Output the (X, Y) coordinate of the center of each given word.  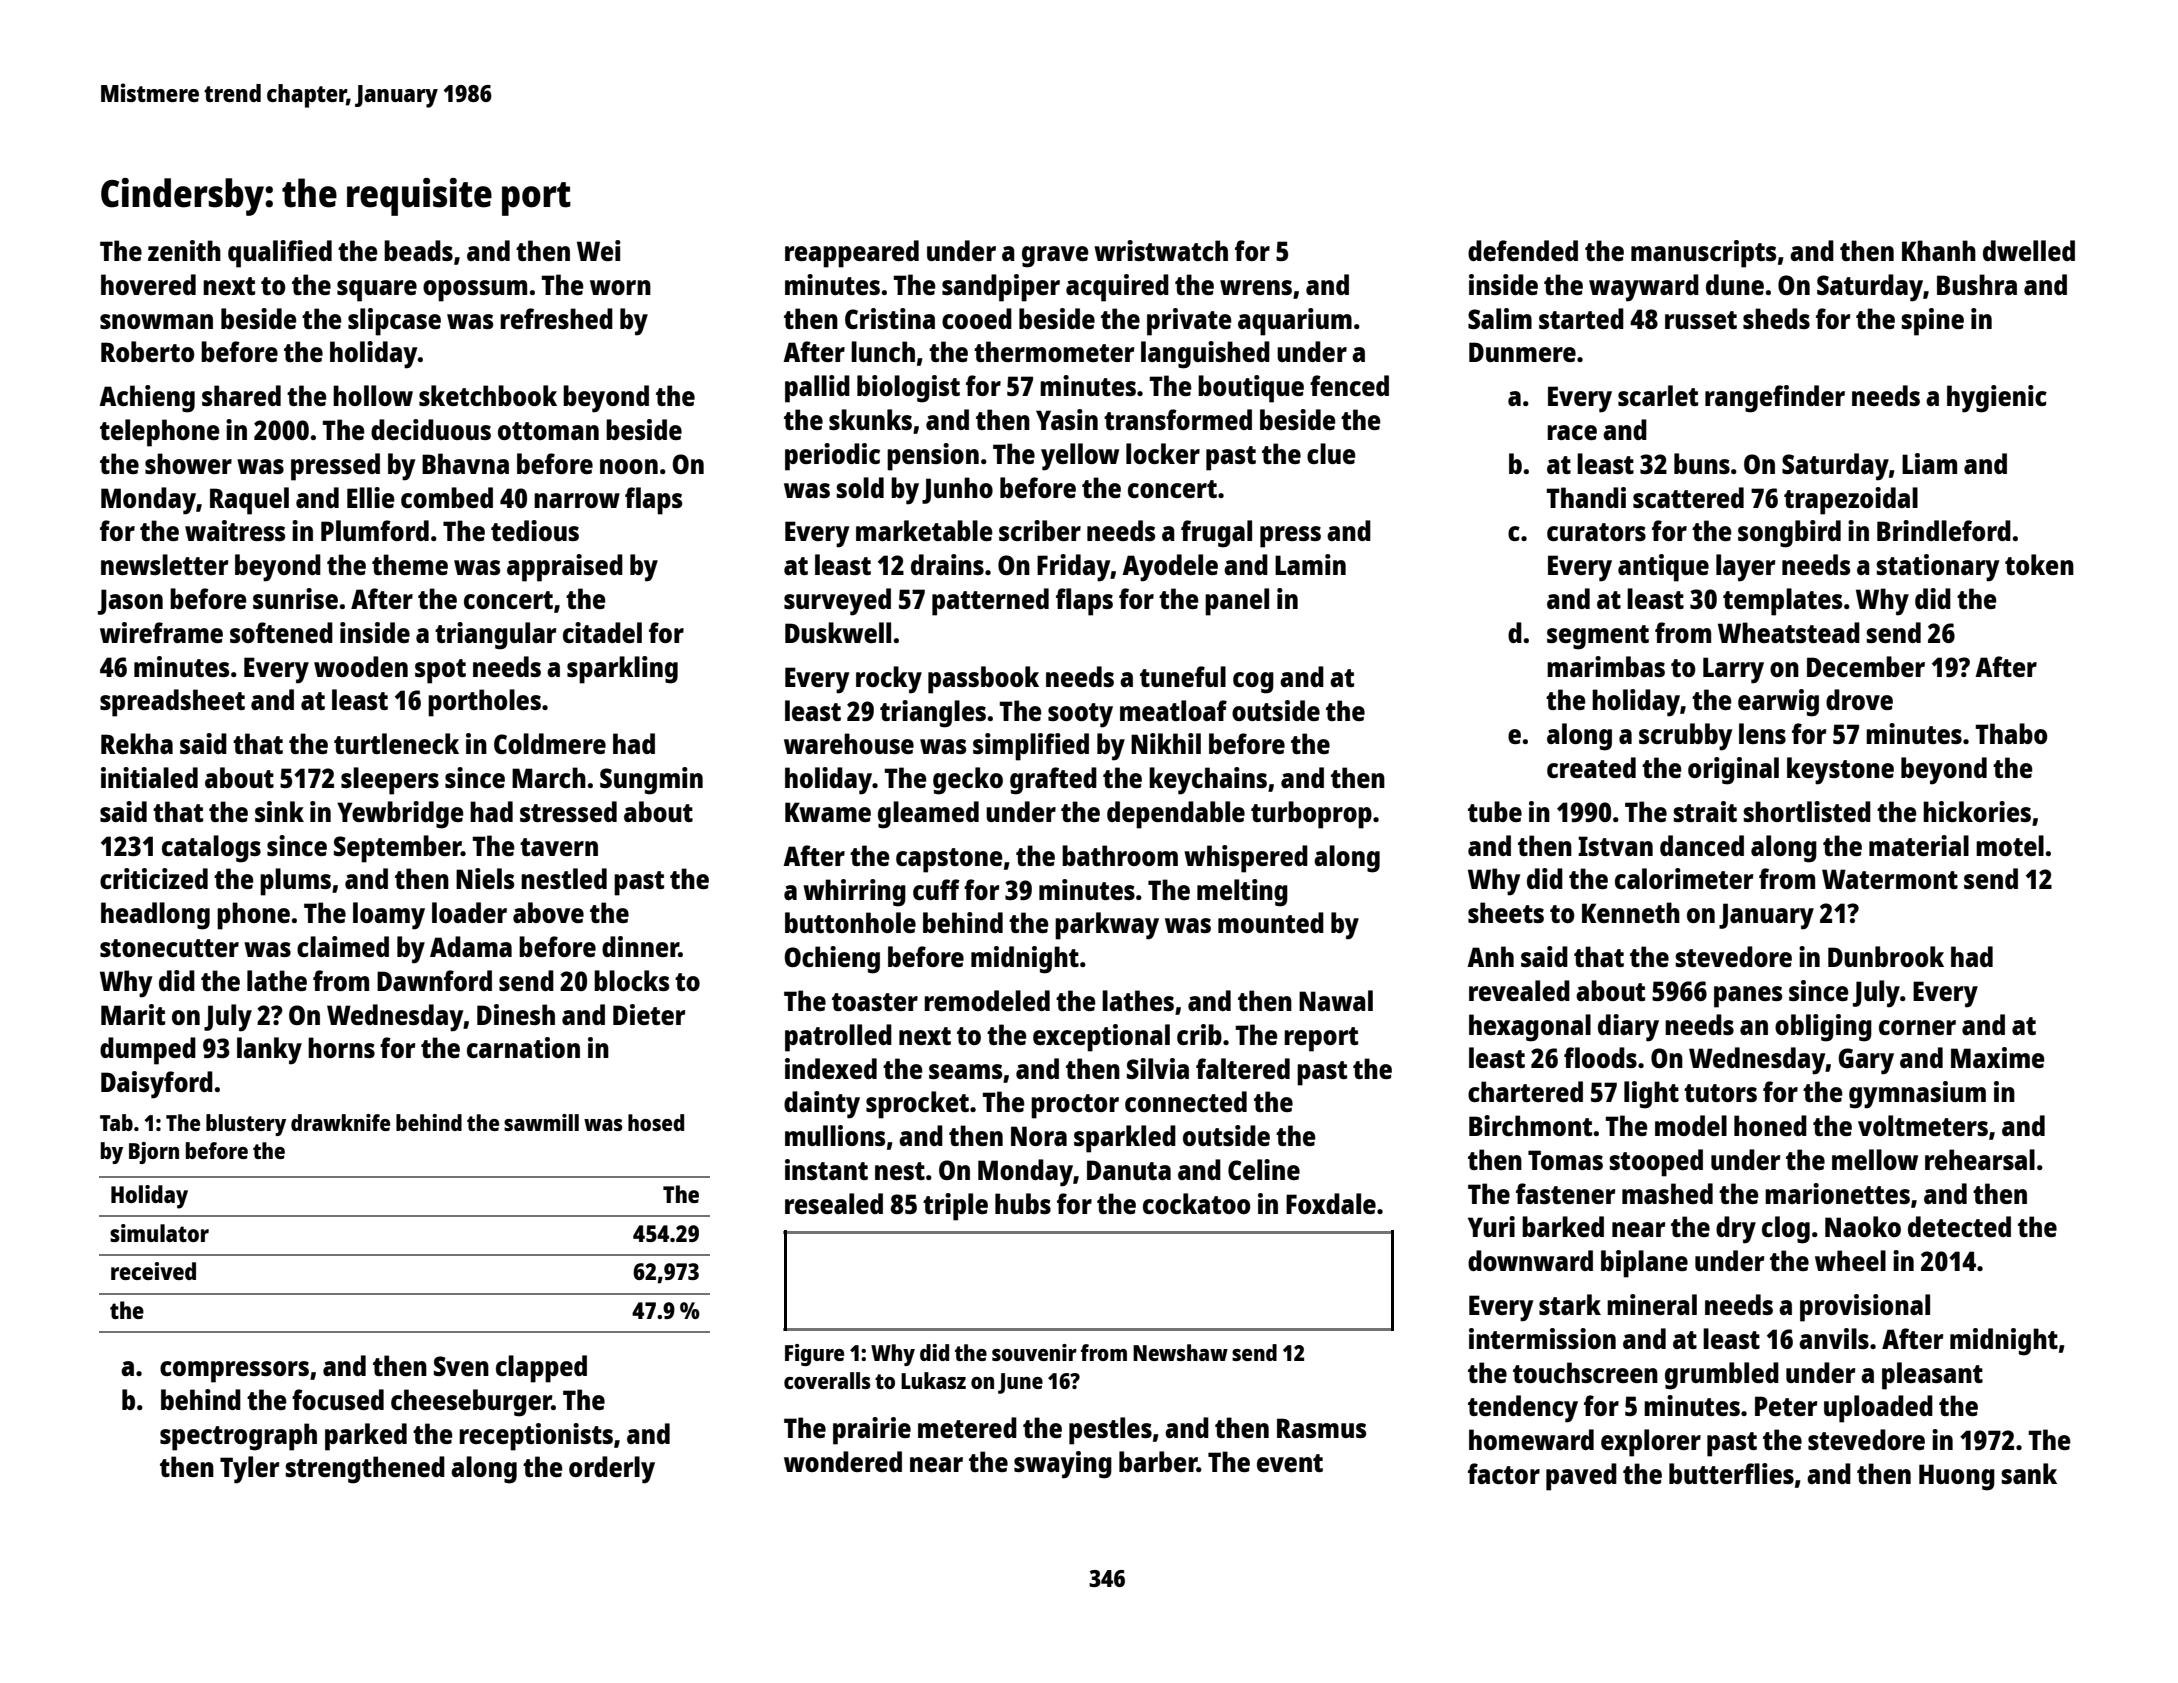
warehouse (849, 743)
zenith (184, 250)
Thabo (2011, 733)
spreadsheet (172, 703)
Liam (1929, 463)
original (1733, 771)
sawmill (541, 1122)
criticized (154, 878)
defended (1523, 250)
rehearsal (1980, 1159)
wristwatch (1161, 250)
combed (447, 497)
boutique (1251, 389)
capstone (949, 860)
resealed (834, 1203)
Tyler (249, 1470)
